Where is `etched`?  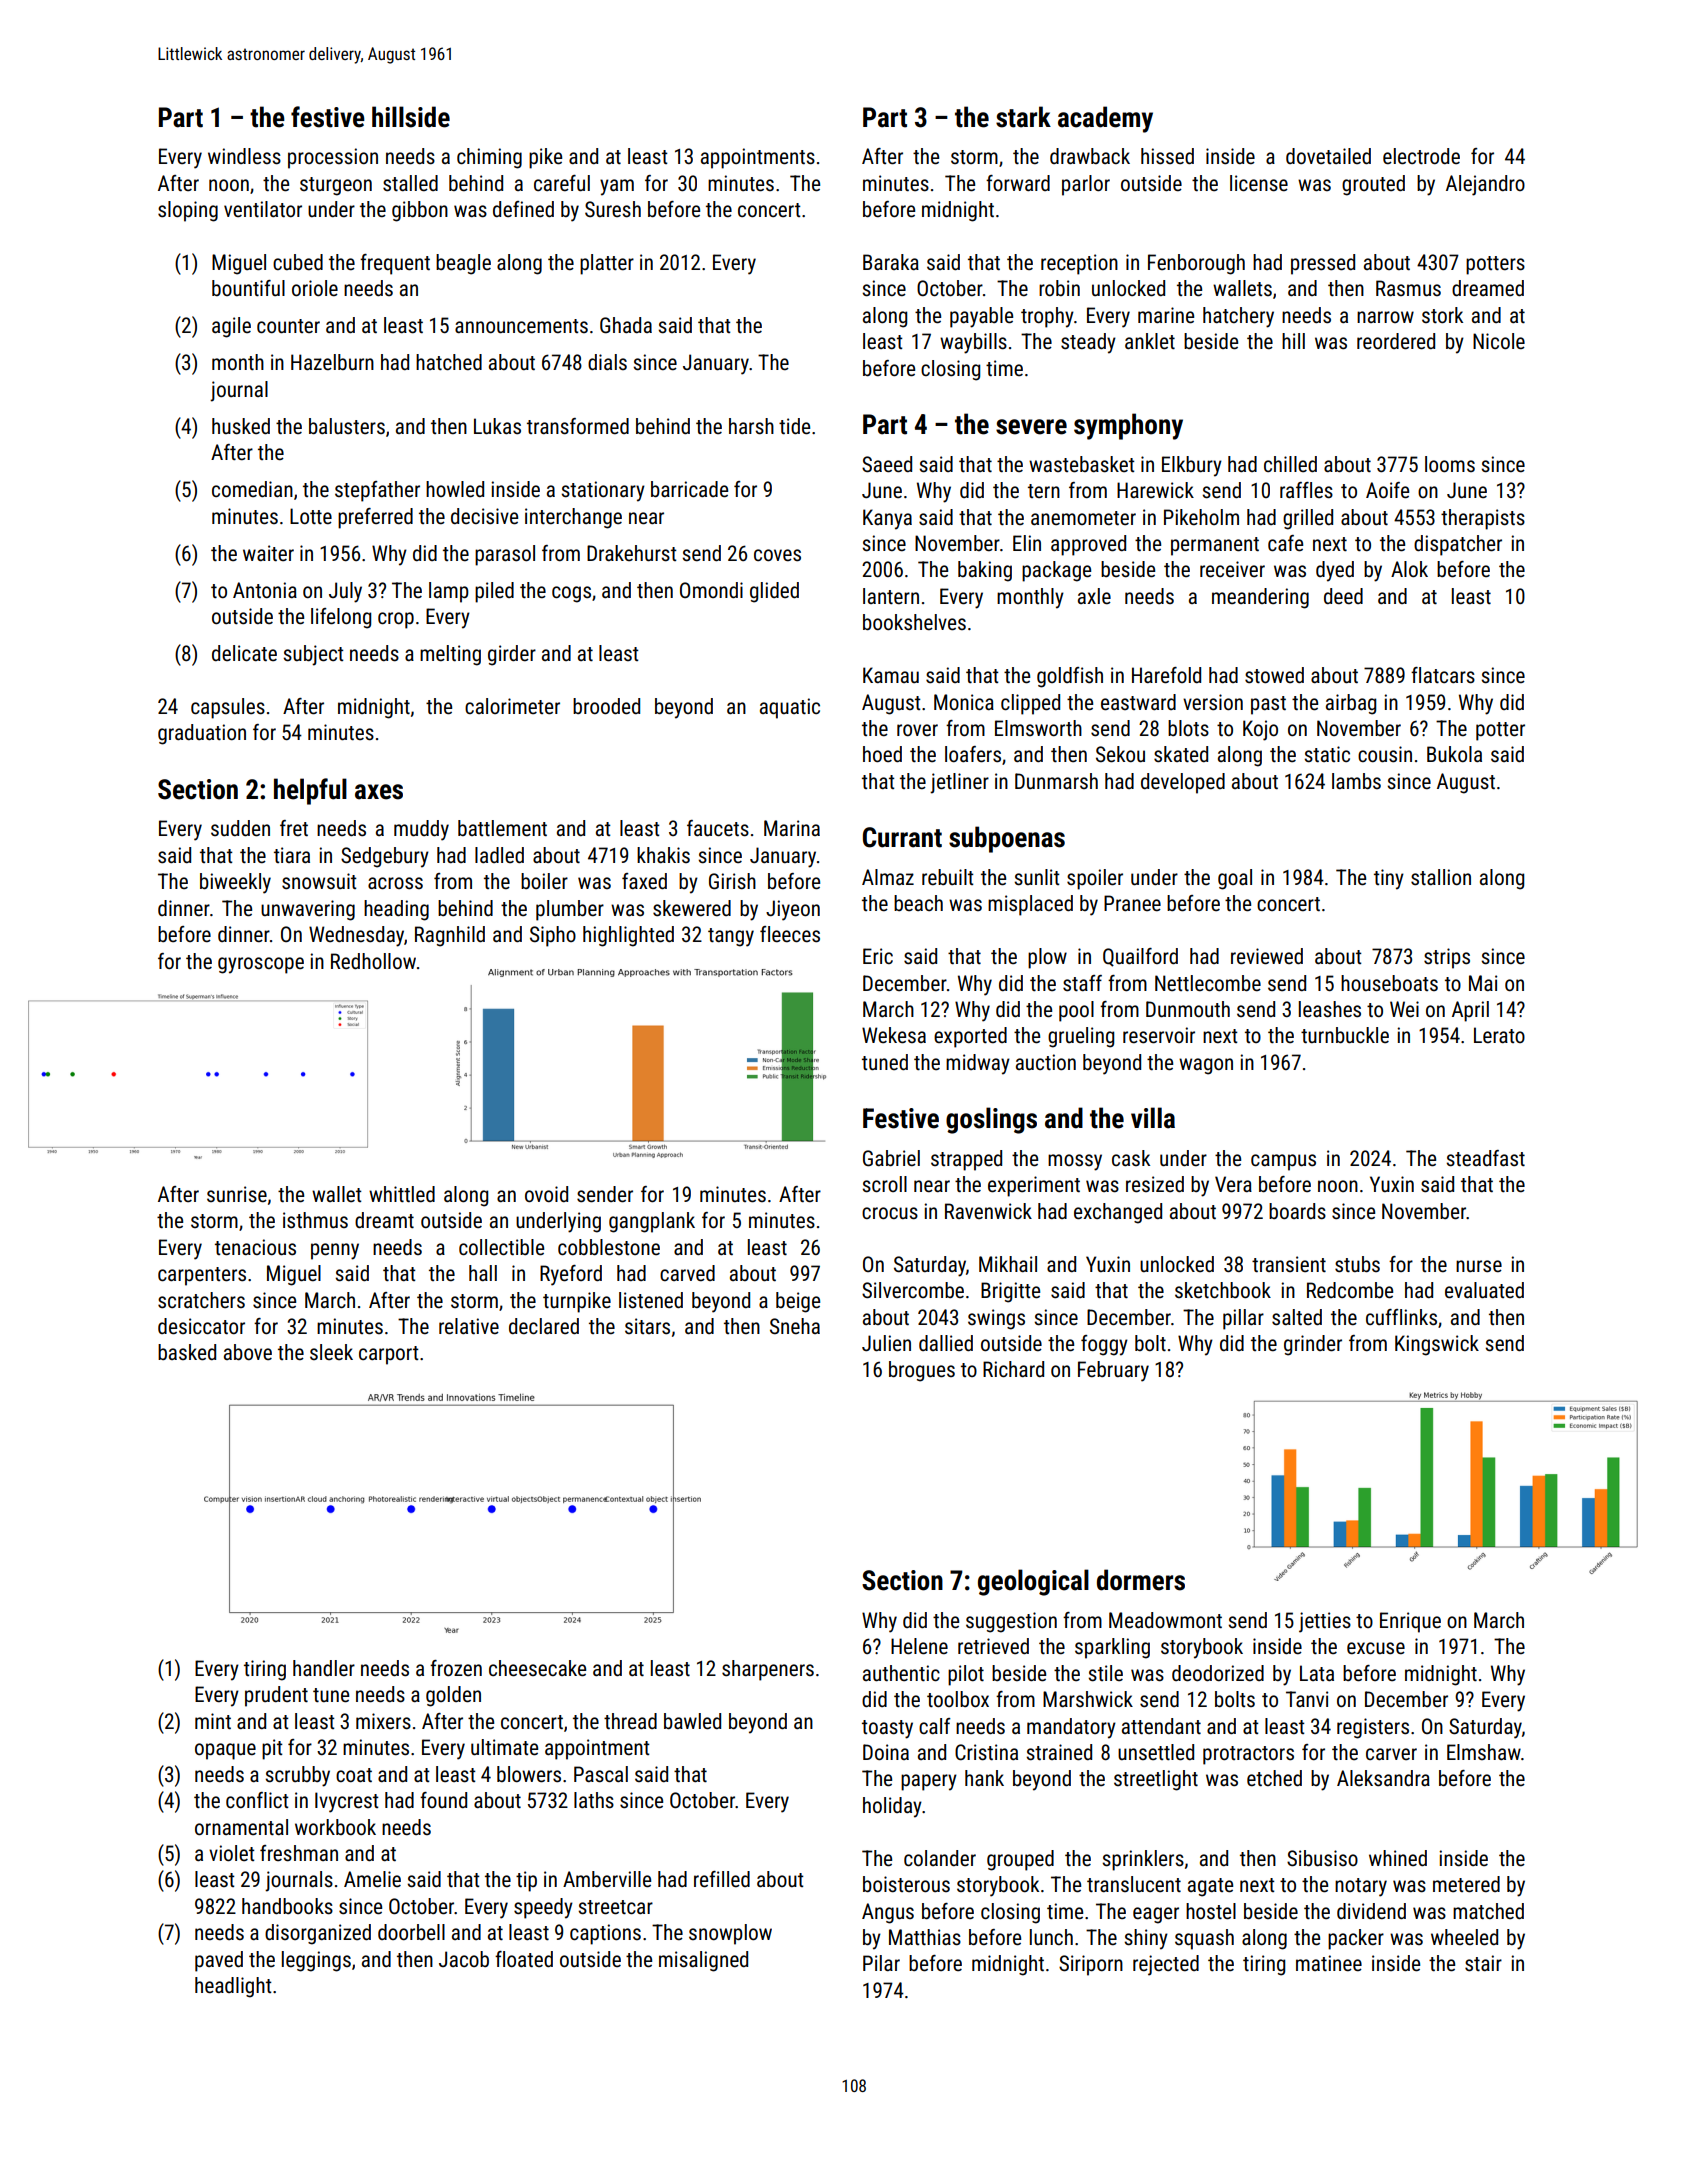 etched is located at coordinates (1274, 1778).
